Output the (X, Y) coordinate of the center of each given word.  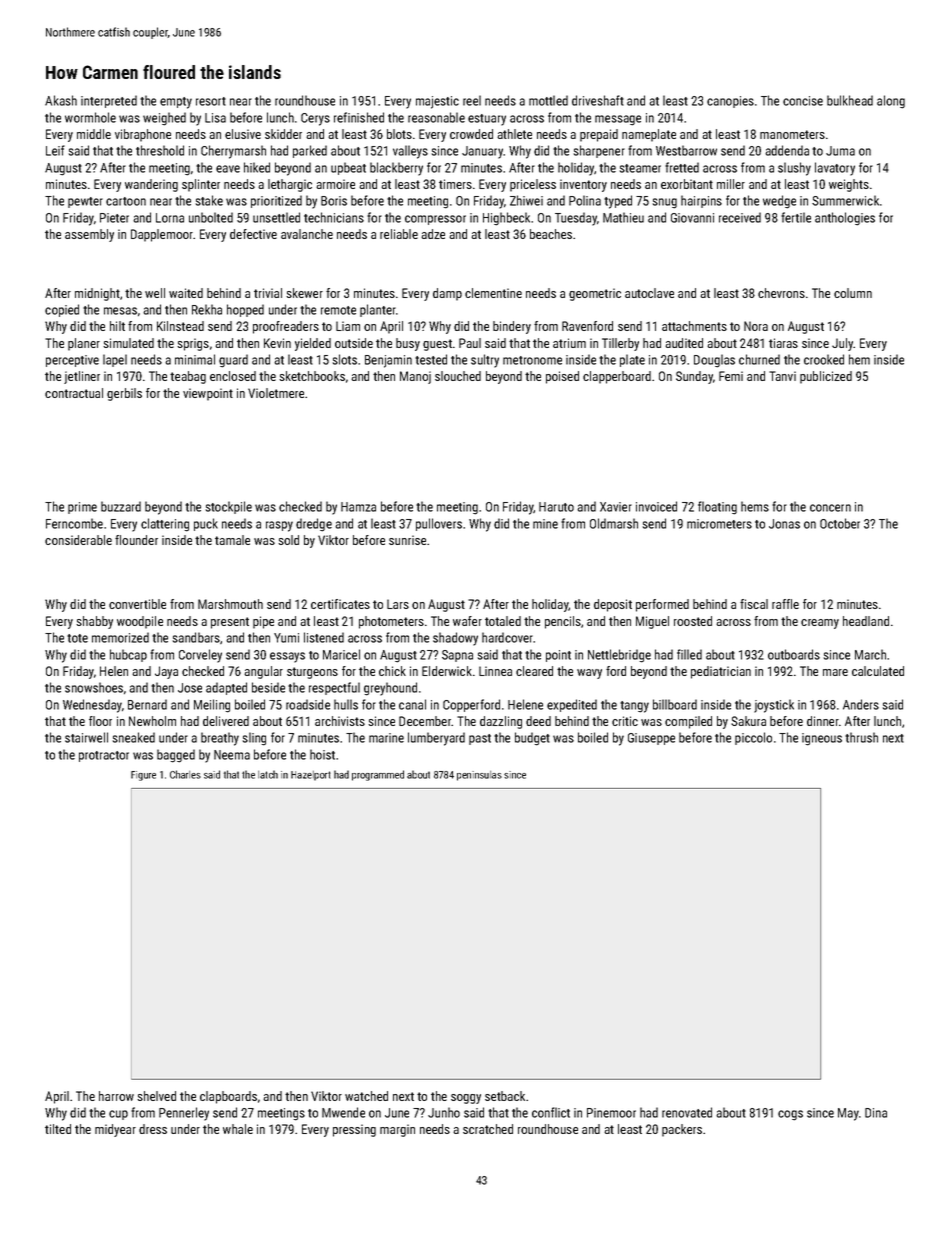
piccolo (753, 738)
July (843, 344)
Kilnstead (180, 326)
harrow (116, 1096)
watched (366, 1096)
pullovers (439, 524)
